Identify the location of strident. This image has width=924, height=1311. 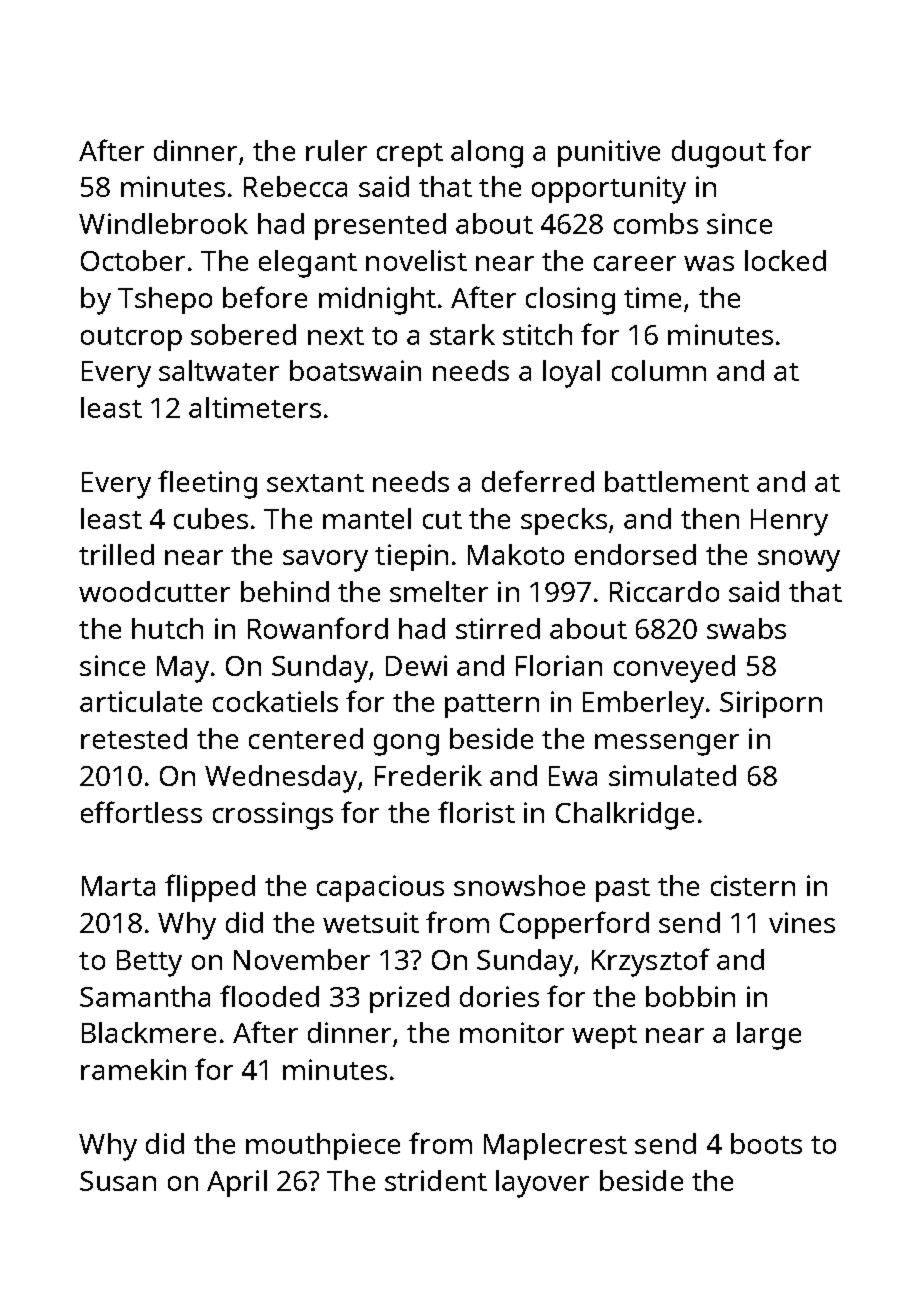
(436, 1180).
